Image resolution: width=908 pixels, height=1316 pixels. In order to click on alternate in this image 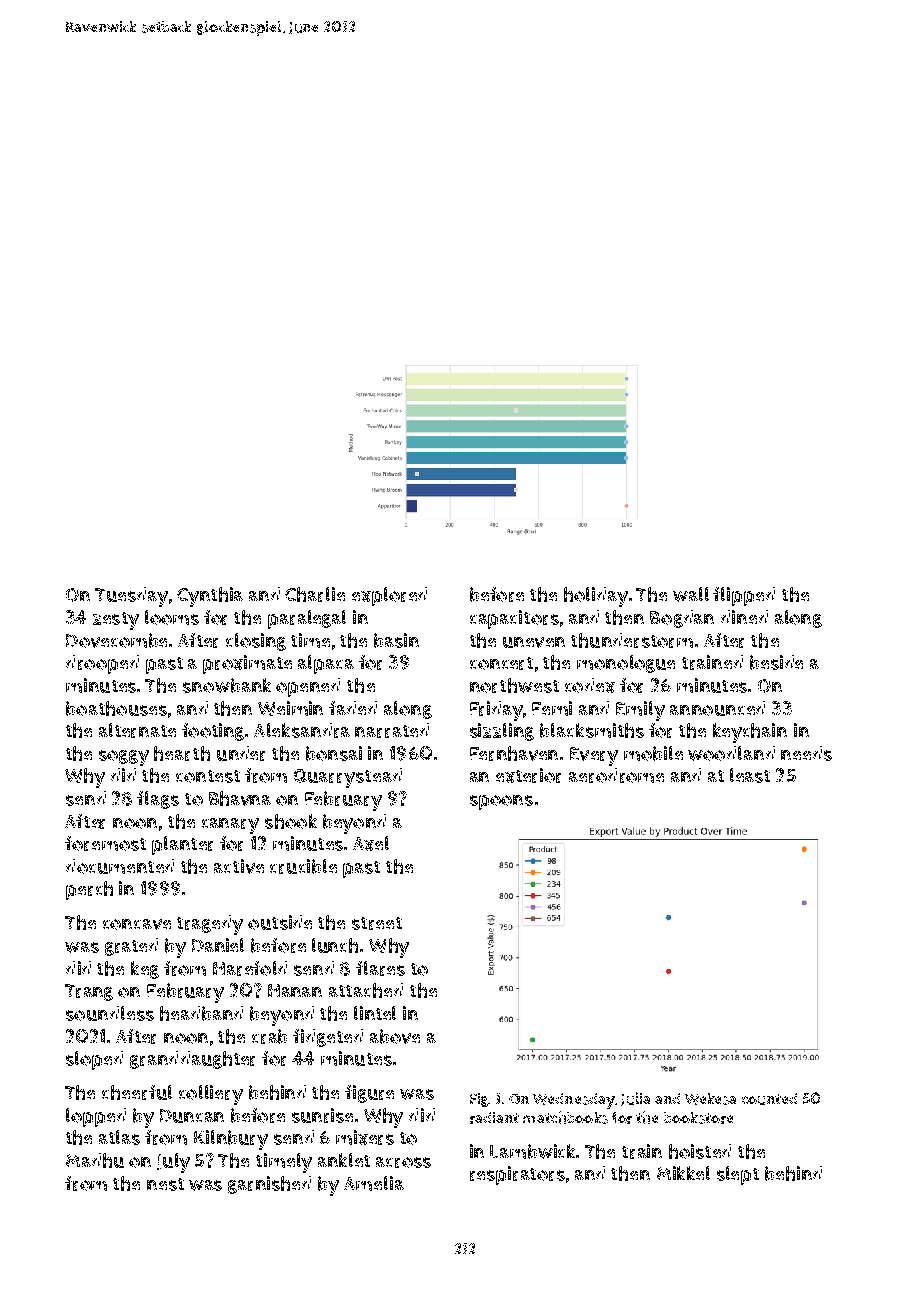, I will do `click(137, 730)`.
